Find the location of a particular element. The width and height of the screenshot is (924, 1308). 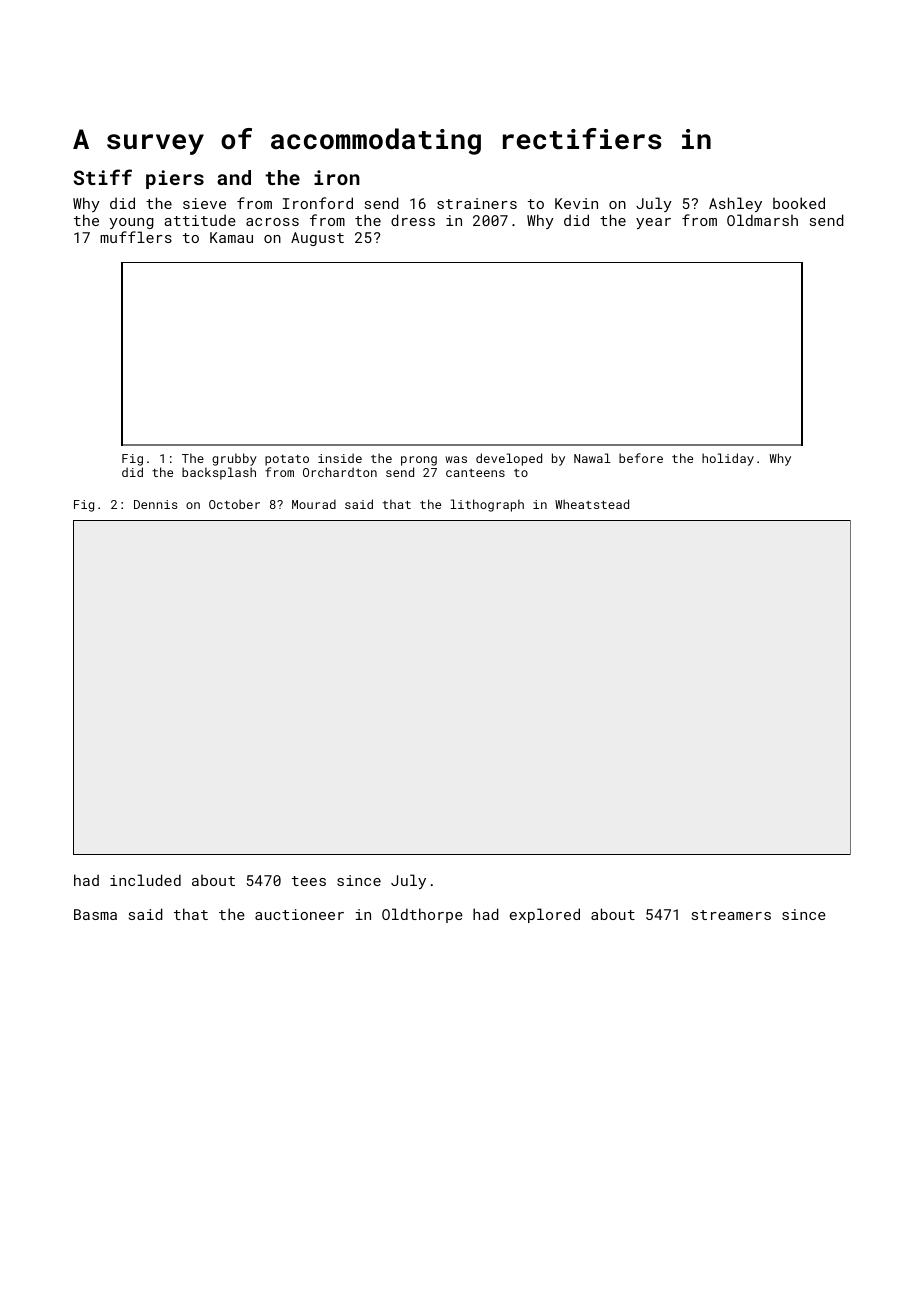

Kamau is located at coordinates (231, 237).
